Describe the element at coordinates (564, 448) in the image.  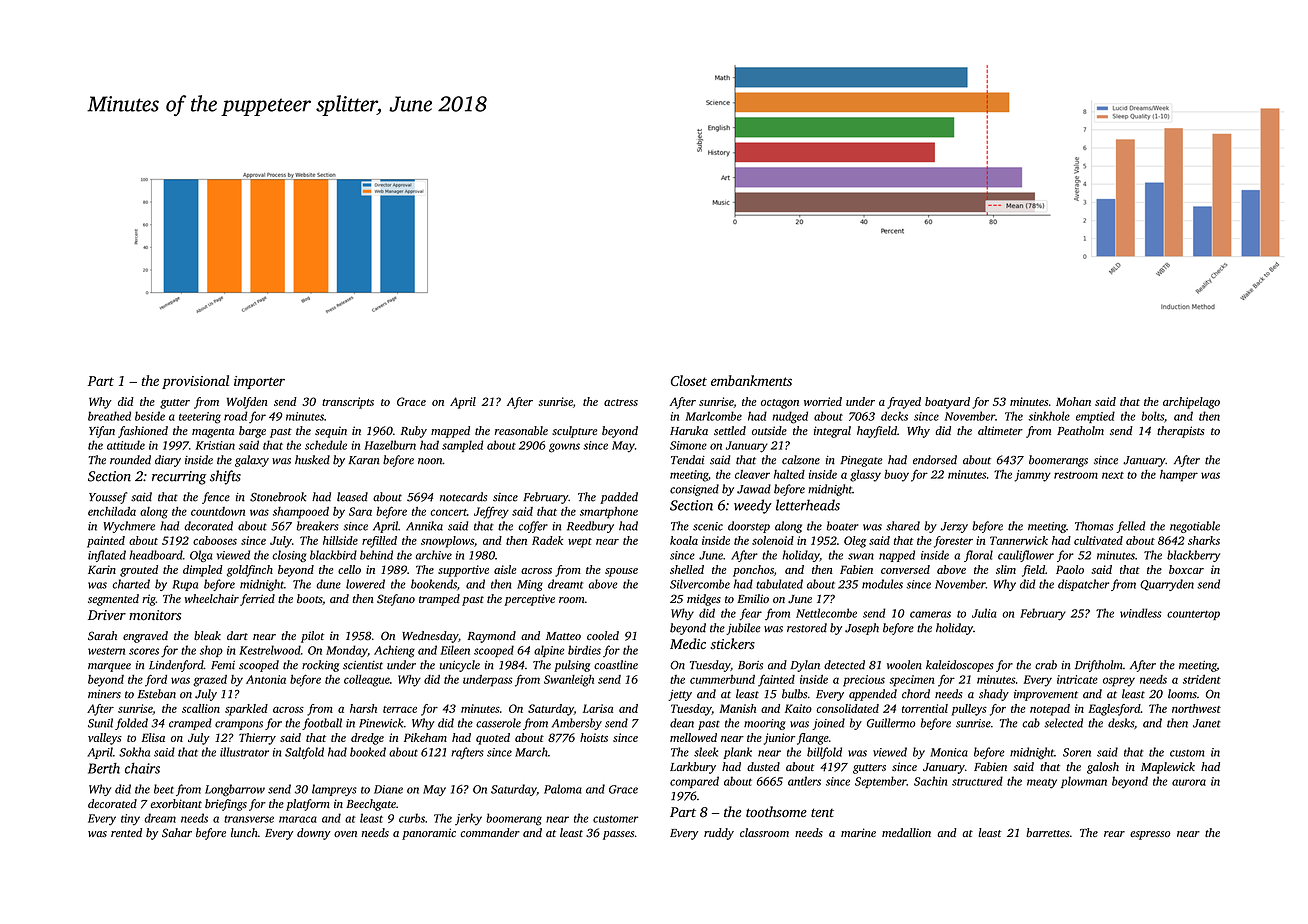
I see `gowns` at that location.
